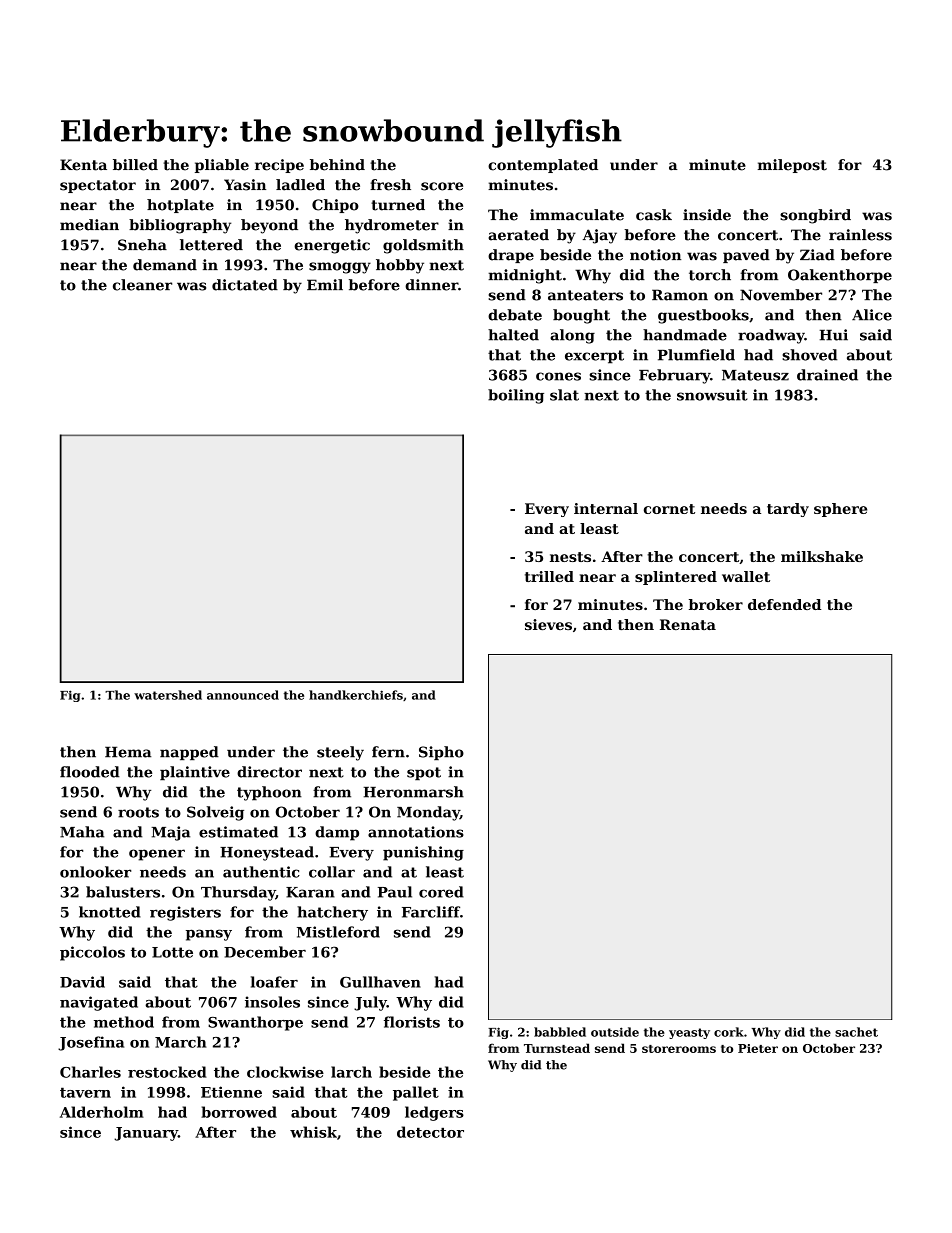  Describe the element at coordinates (243, 695) in the page. I see `announced` at that location.
